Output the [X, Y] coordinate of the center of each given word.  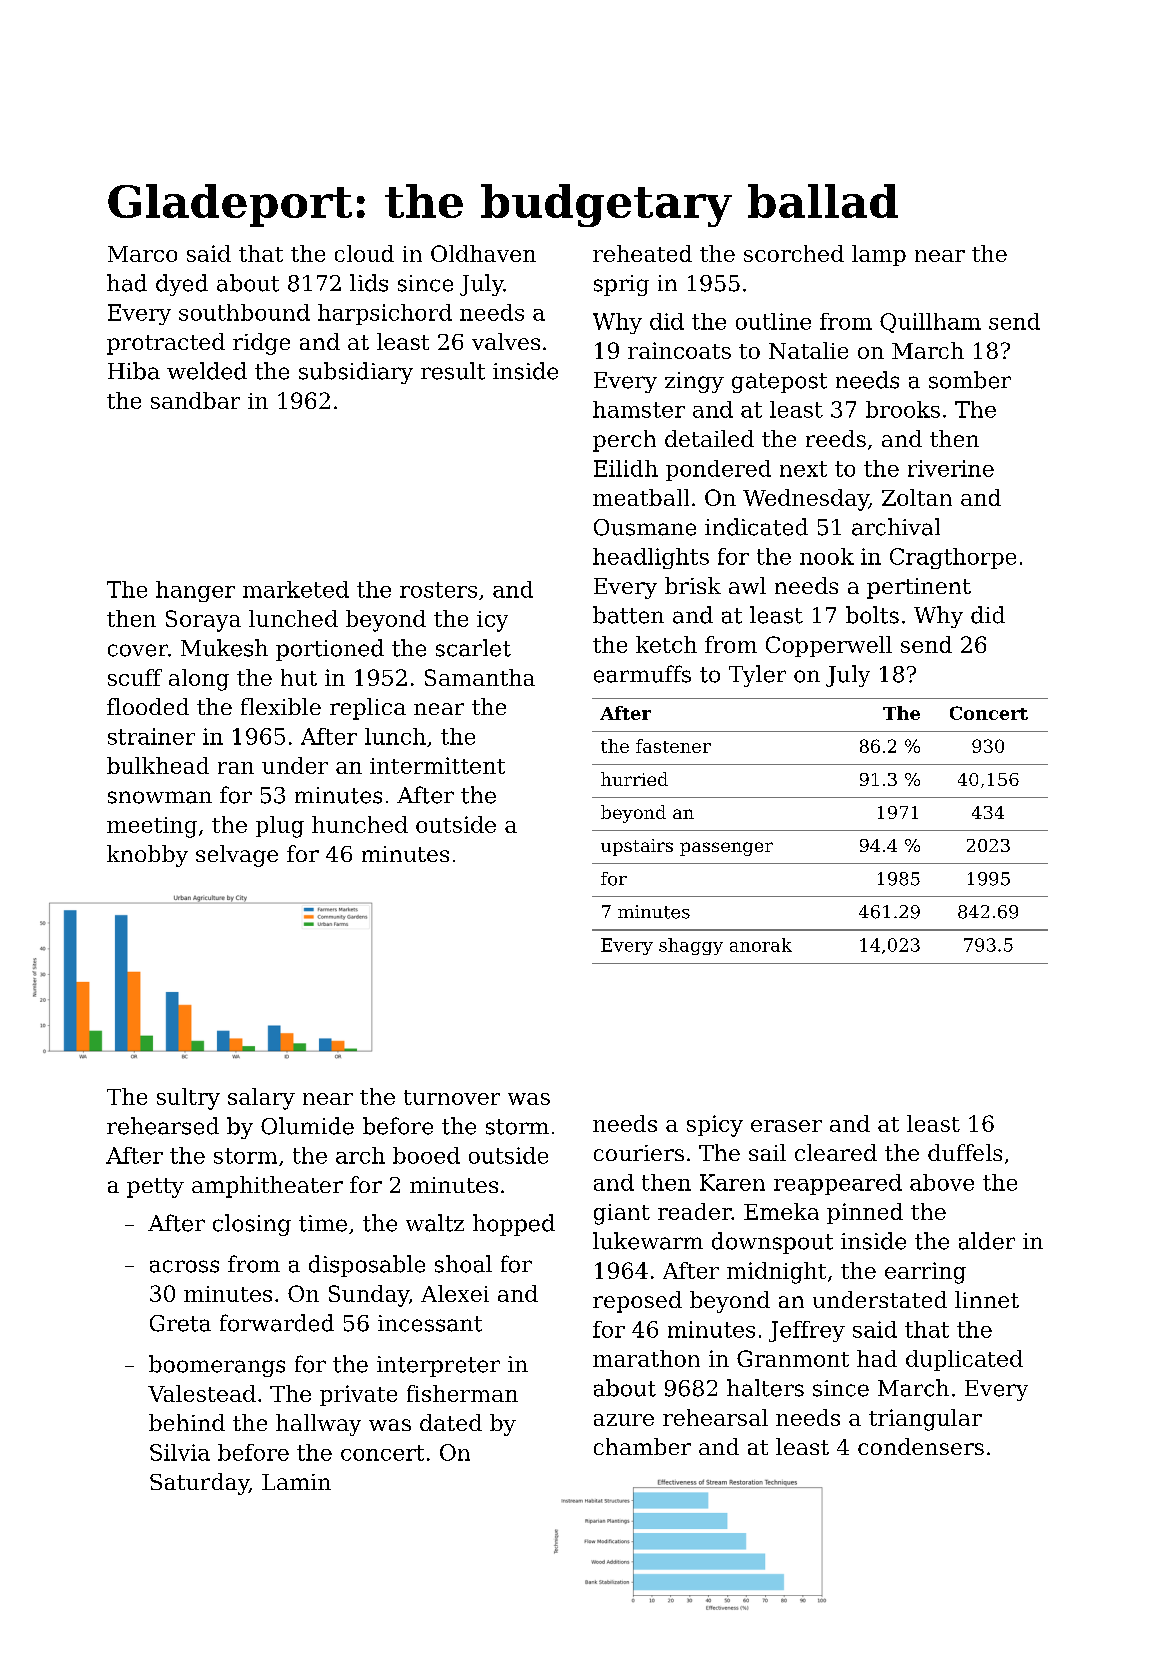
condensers [921, 1446]
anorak [761, 945]
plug [280, 827]
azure [624, 1420]
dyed [182, 285]
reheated [642, 253]
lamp [879, 255]
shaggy [691, 946]
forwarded [277, 1323]
